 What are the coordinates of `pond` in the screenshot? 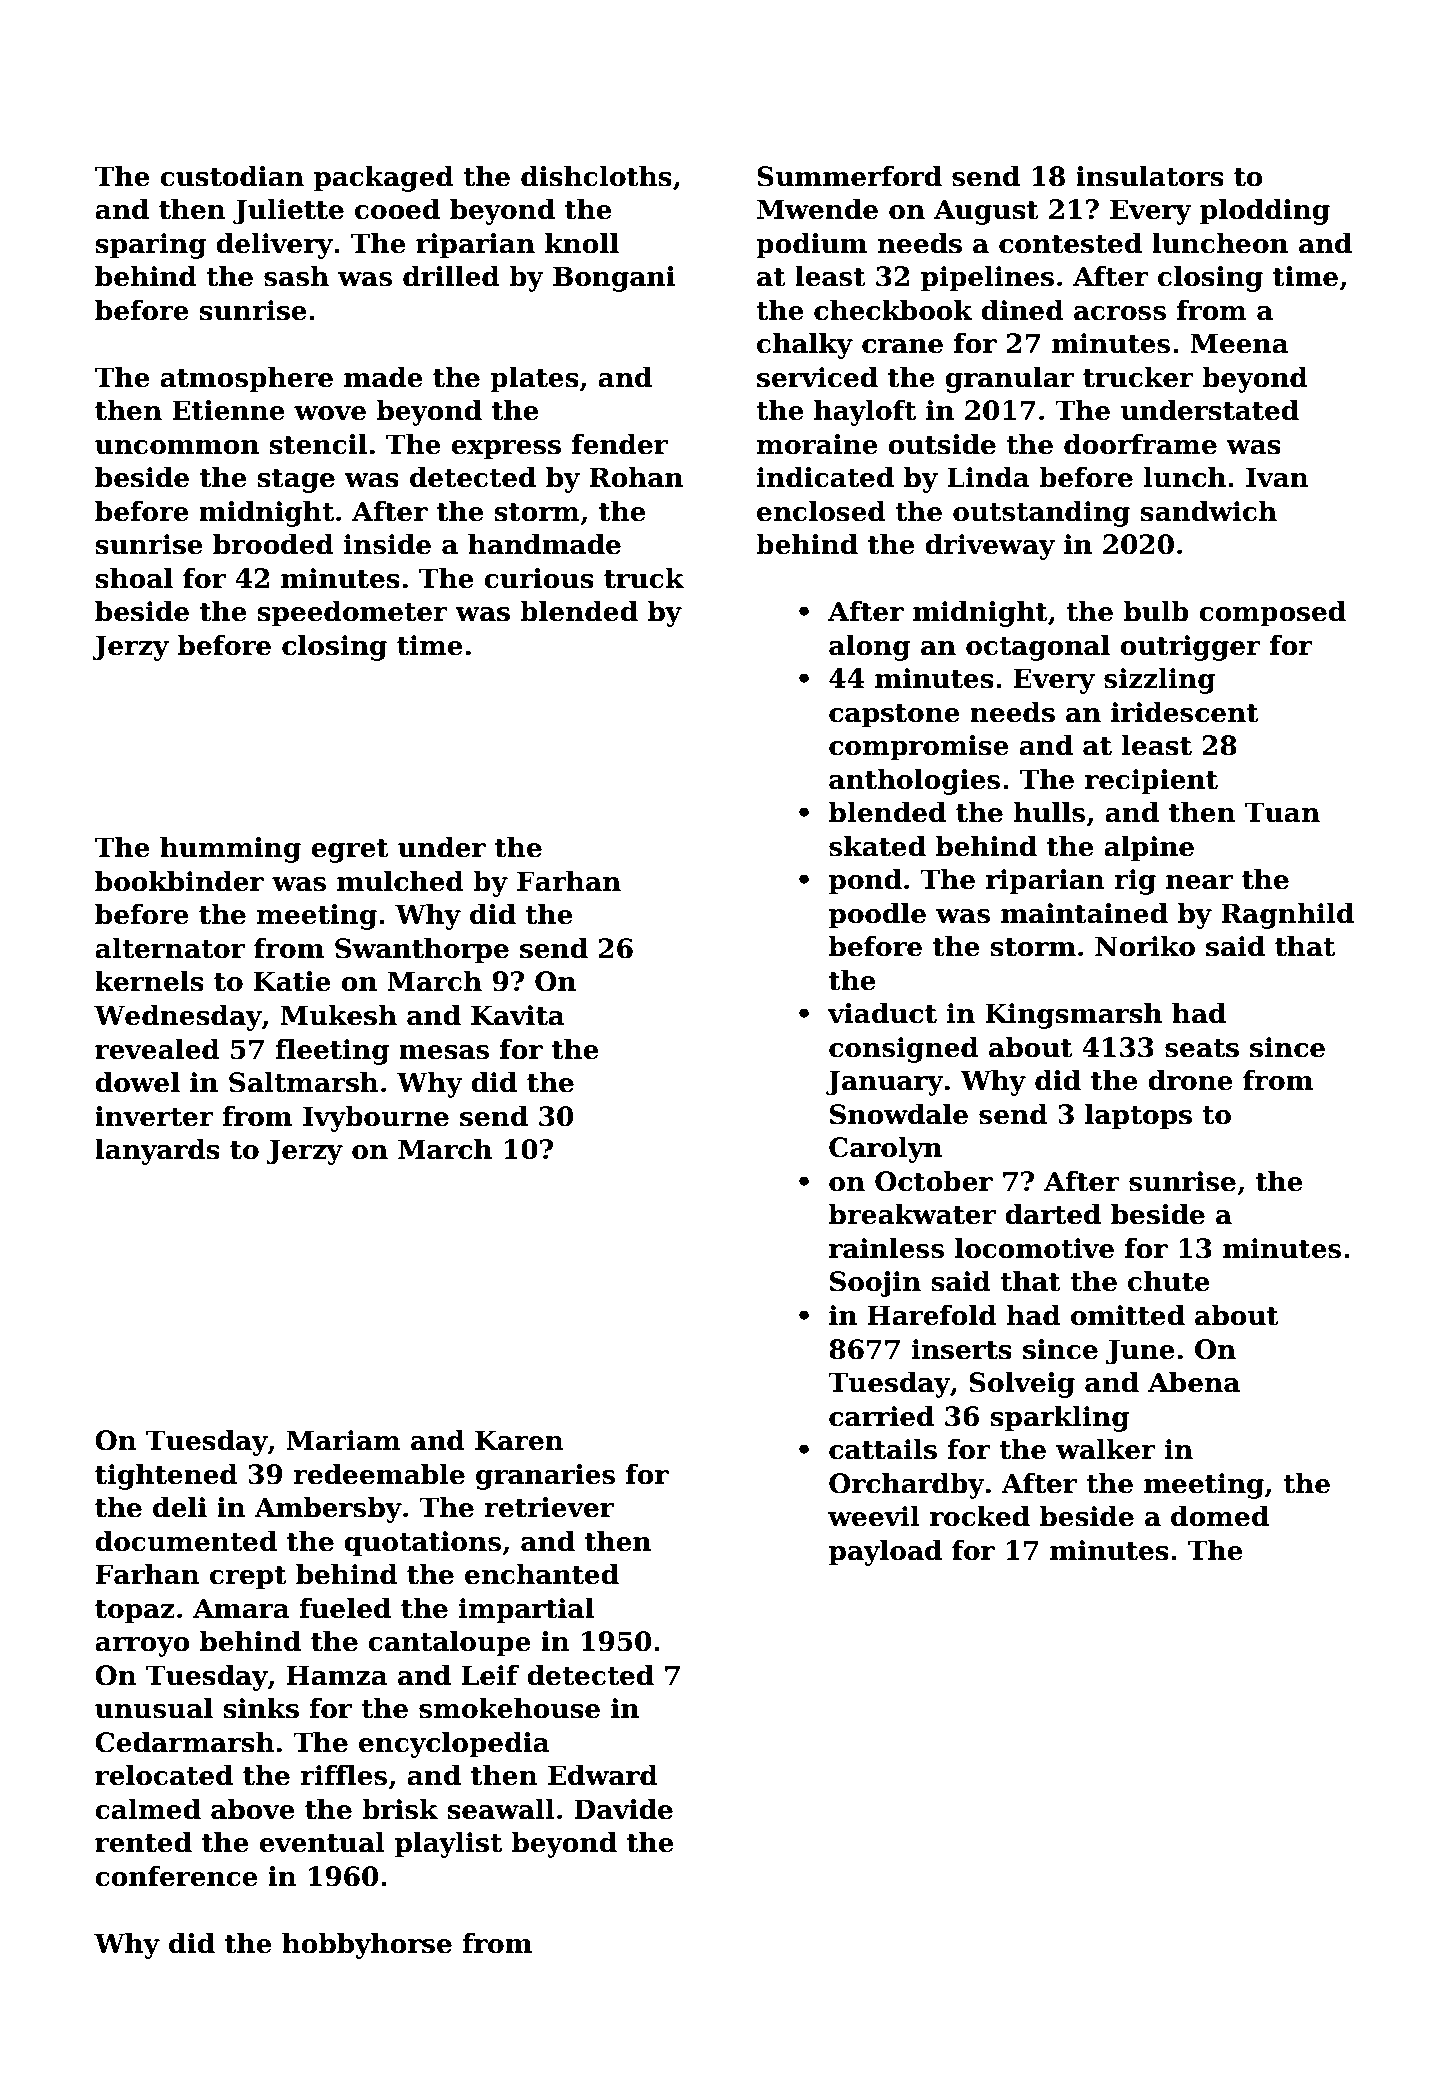 It's located at (865, 882).
